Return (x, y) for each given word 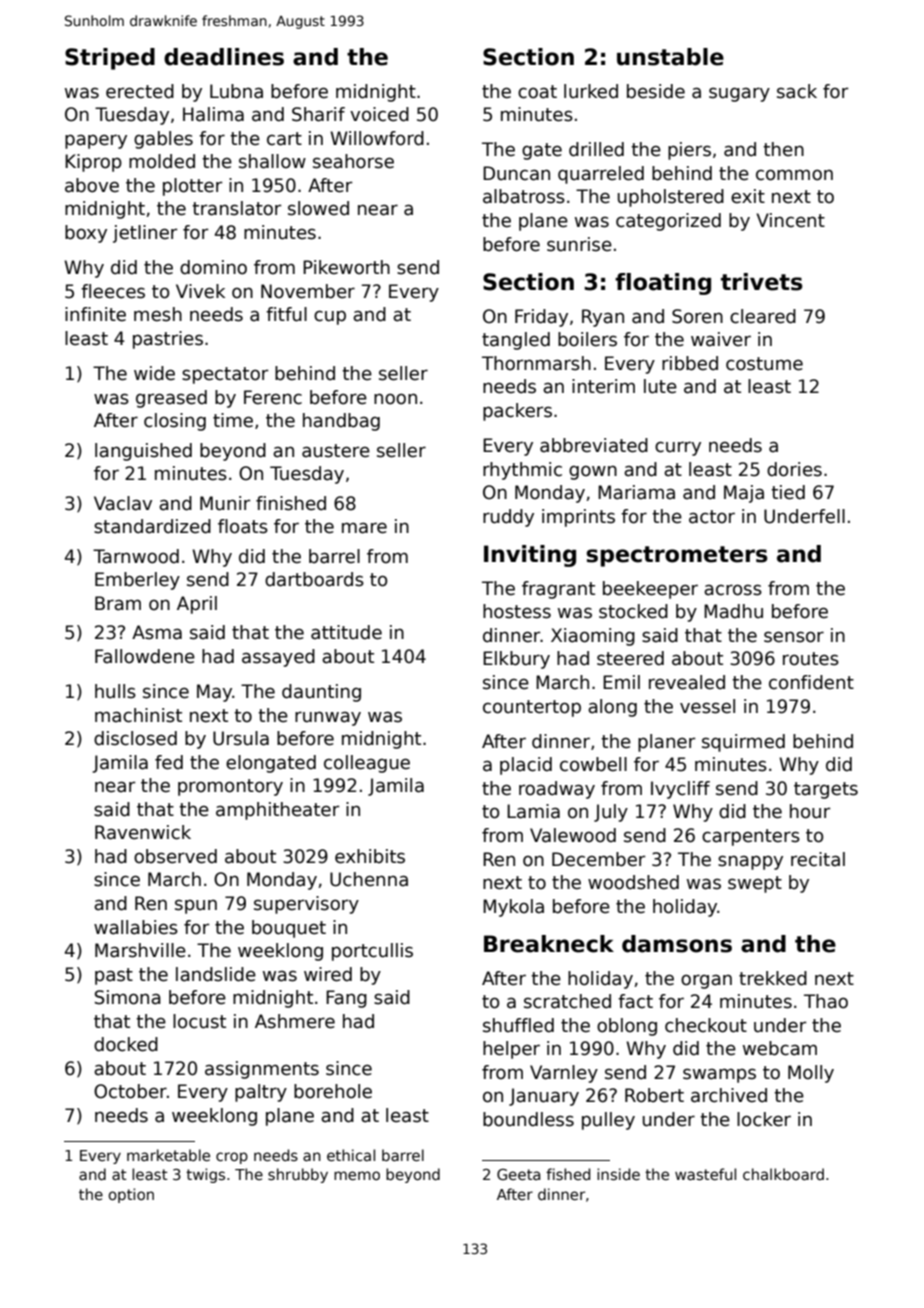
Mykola (513, 908)
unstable (670, 57)
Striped (110, 59)
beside (656, 91)
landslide (216, 974)
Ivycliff (680, 790)
